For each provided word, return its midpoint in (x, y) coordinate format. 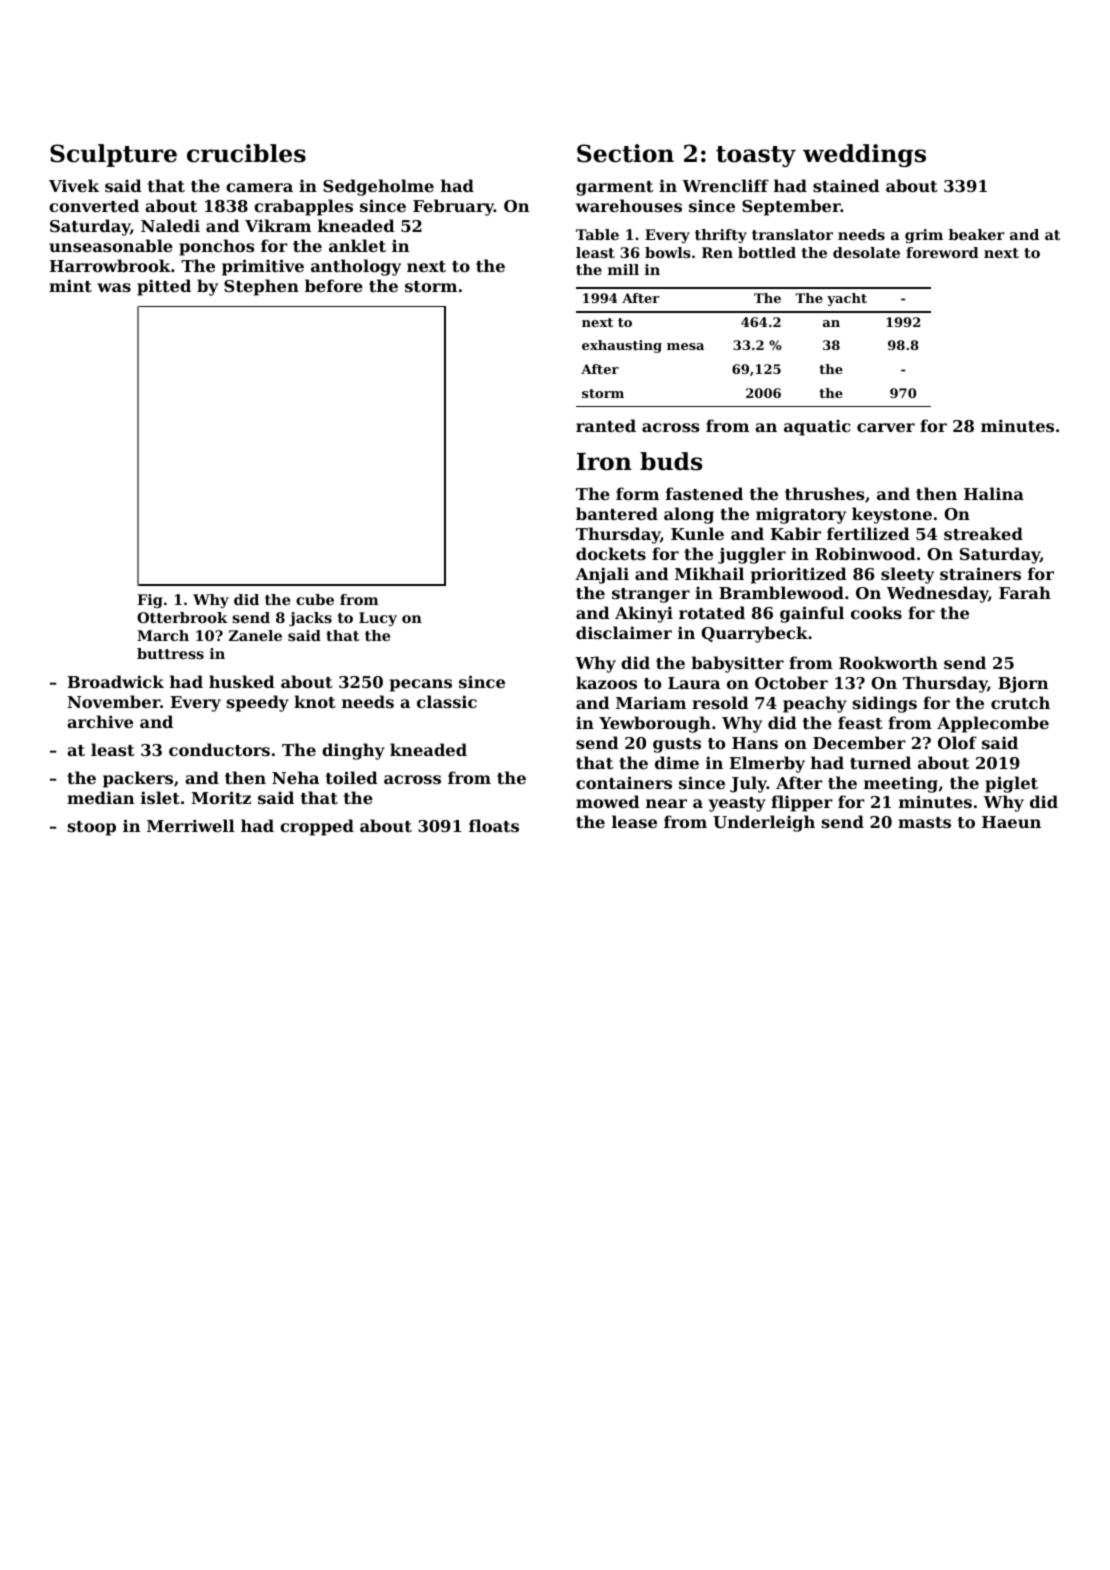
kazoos (606, 682)
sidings (885, 704)
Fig (150, 601)
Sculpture (113, 155)
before (334, 285)
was (114, 287)
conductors (219, 749)
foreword (942, 252)
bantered (617, 513)
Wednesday (937, 594)
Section (625, 153)
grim (924, 236)
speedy (258, 703)
